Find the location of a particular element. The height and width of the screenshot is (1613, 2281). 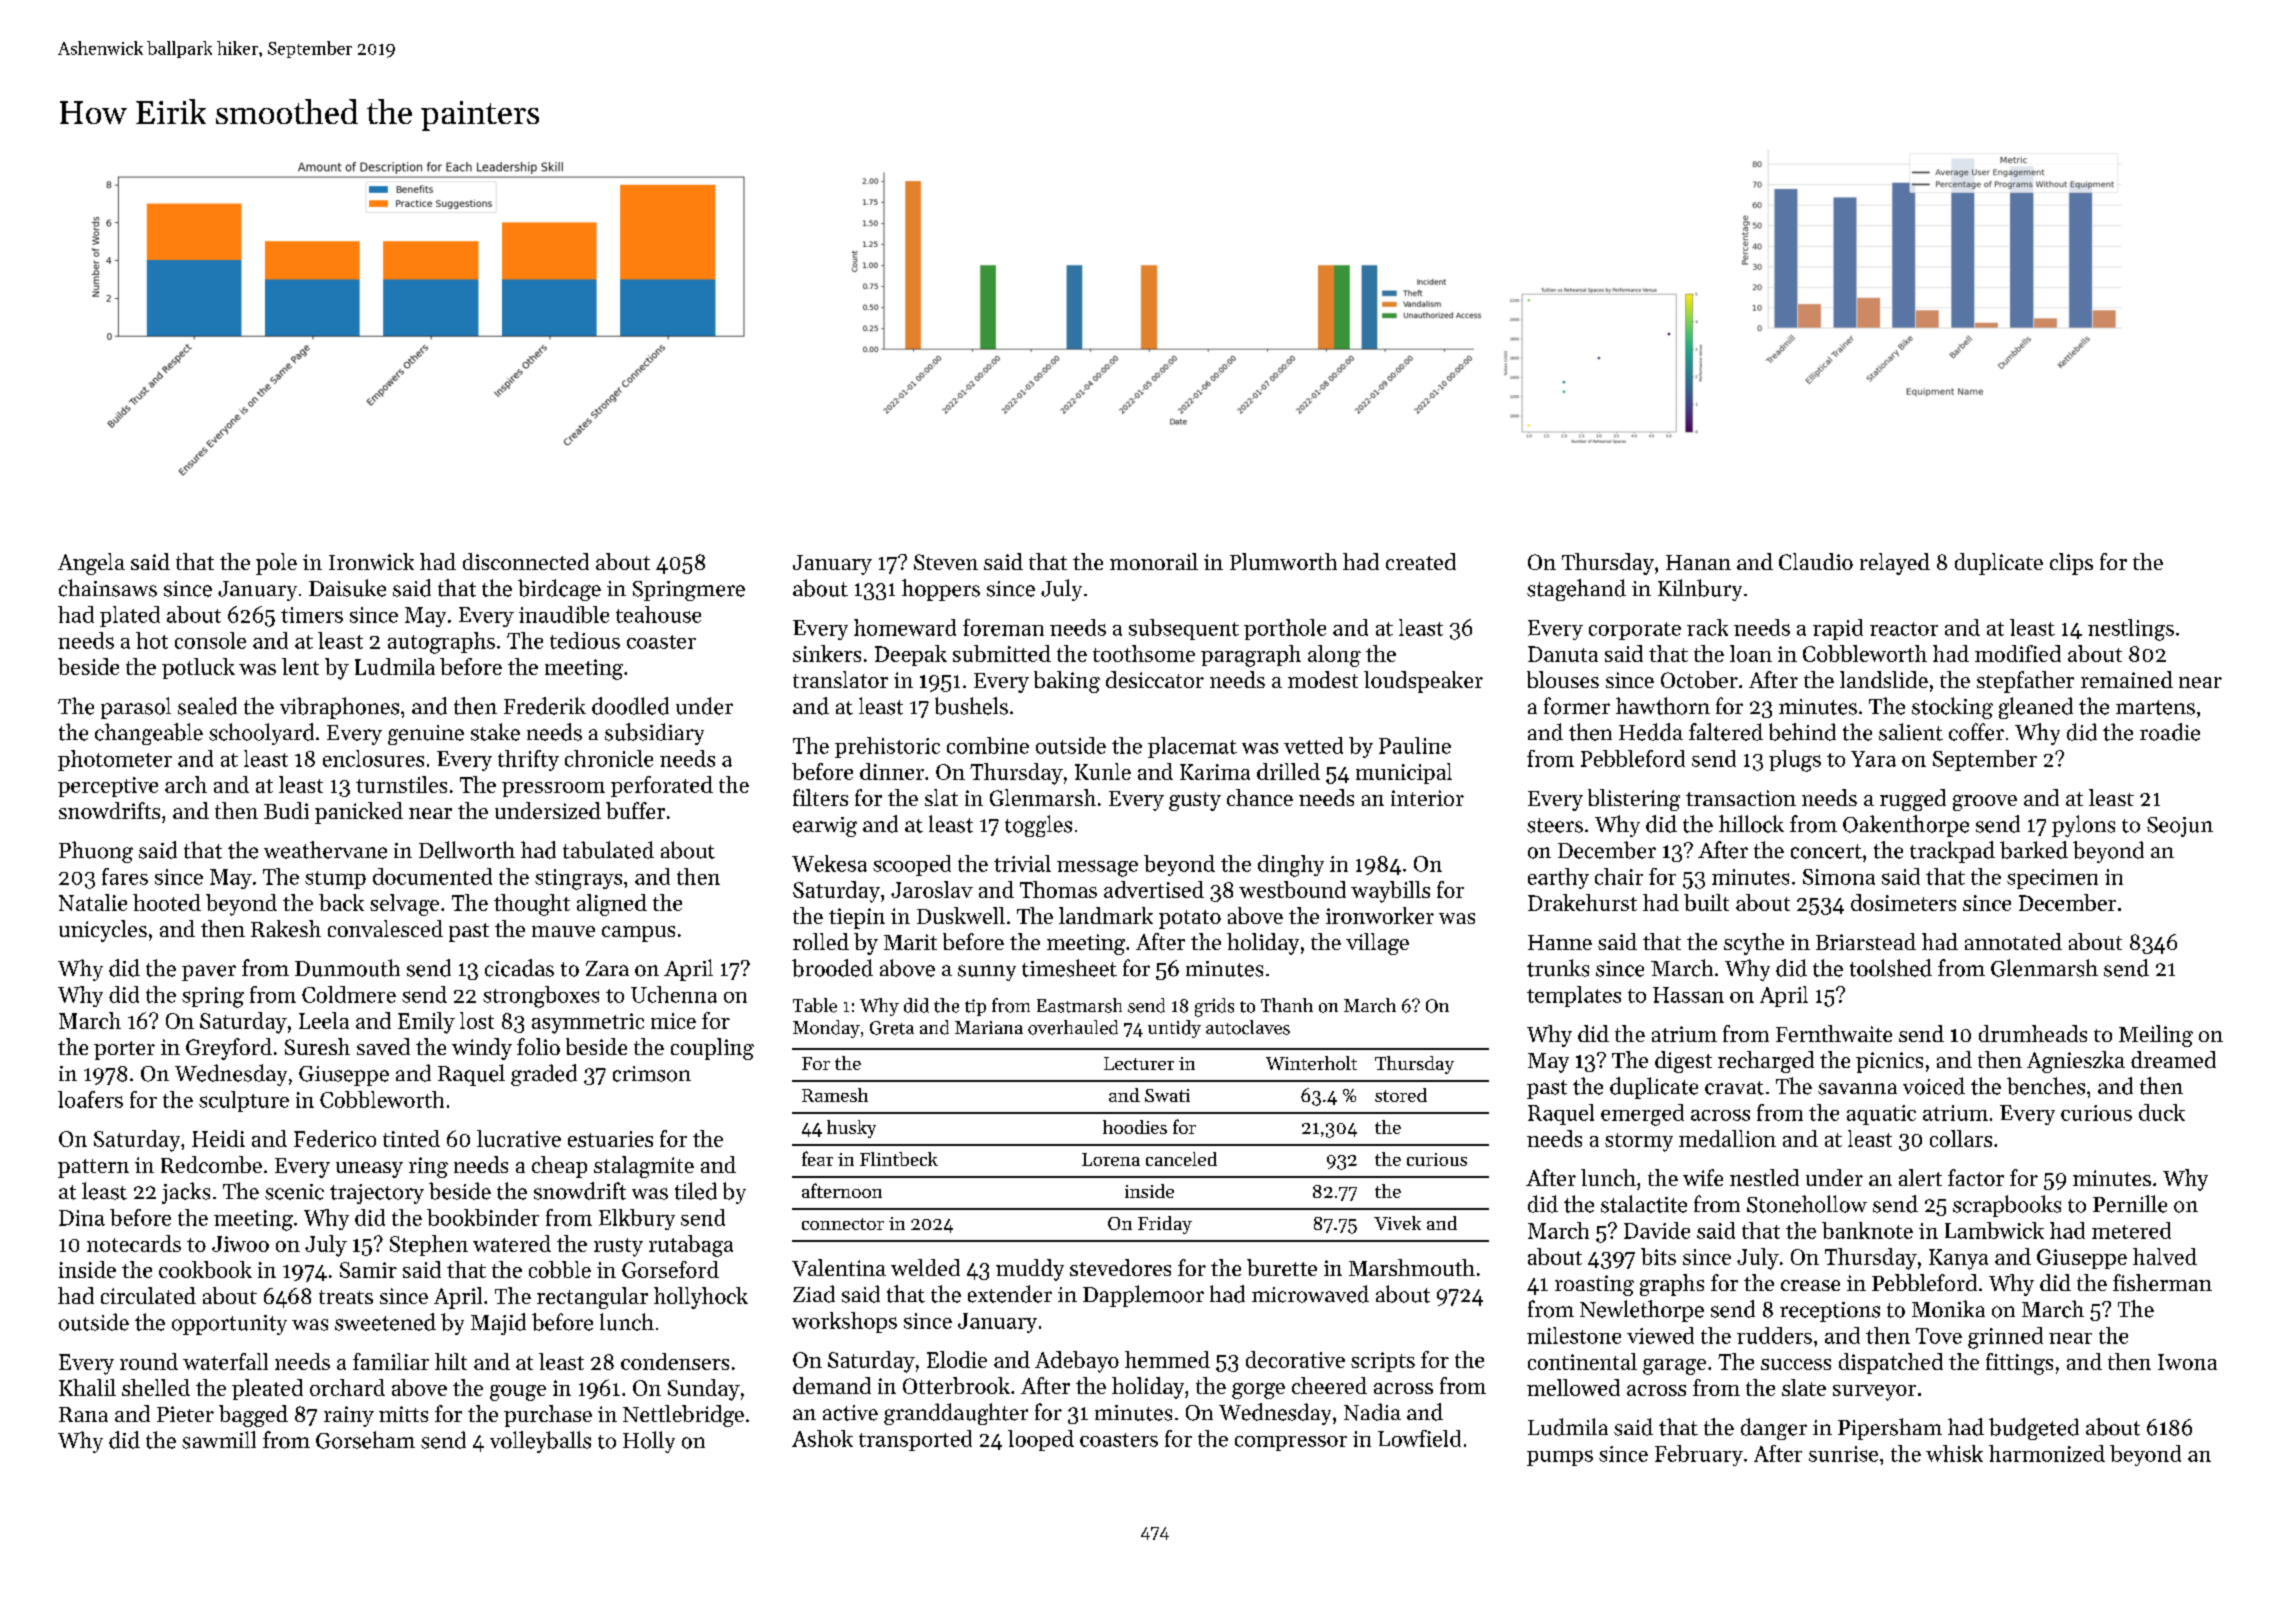

stump is located at coordinates (335, 880).
